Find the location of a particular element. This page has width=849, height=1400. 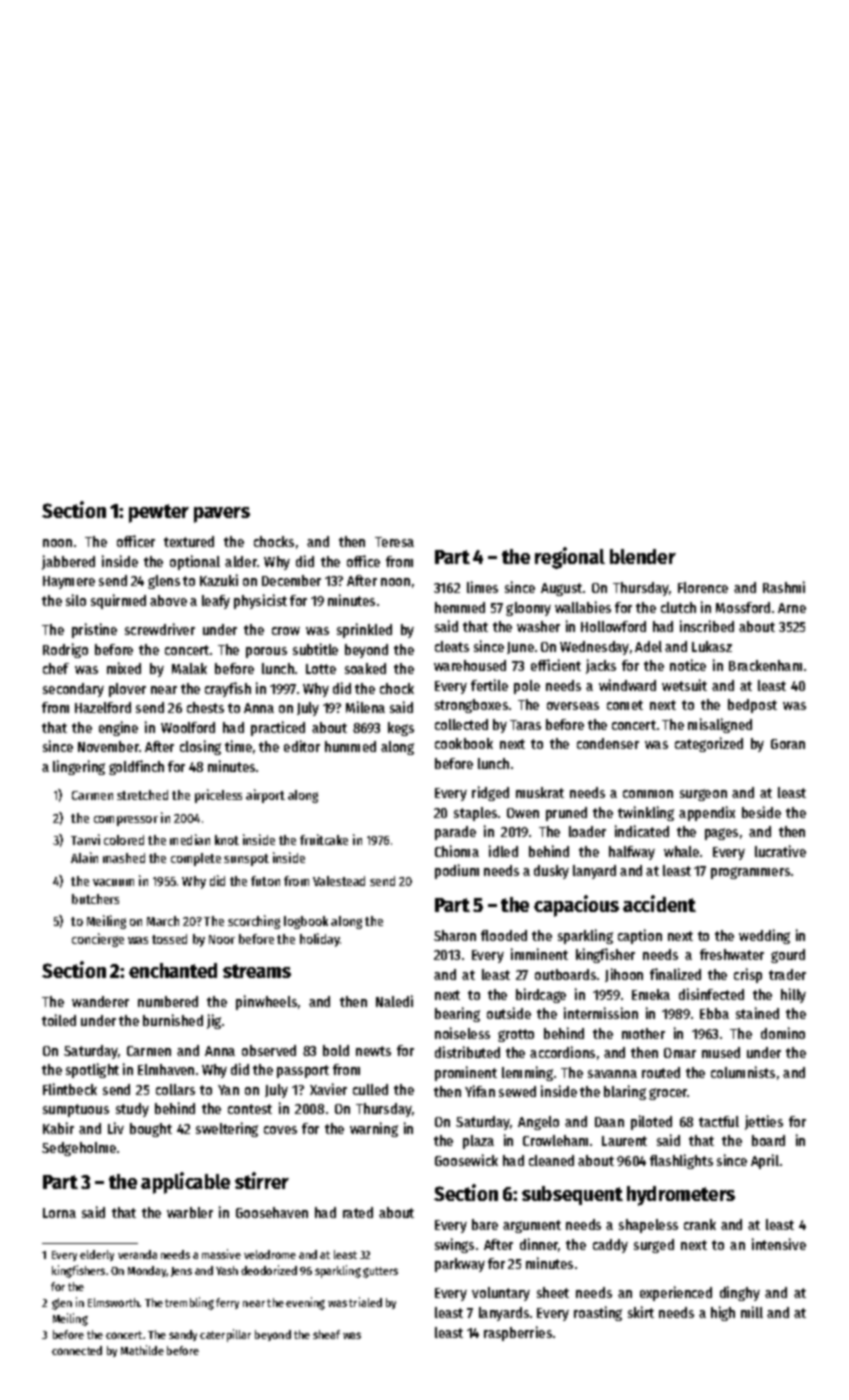

closing is located at coordinates (200, 747).
